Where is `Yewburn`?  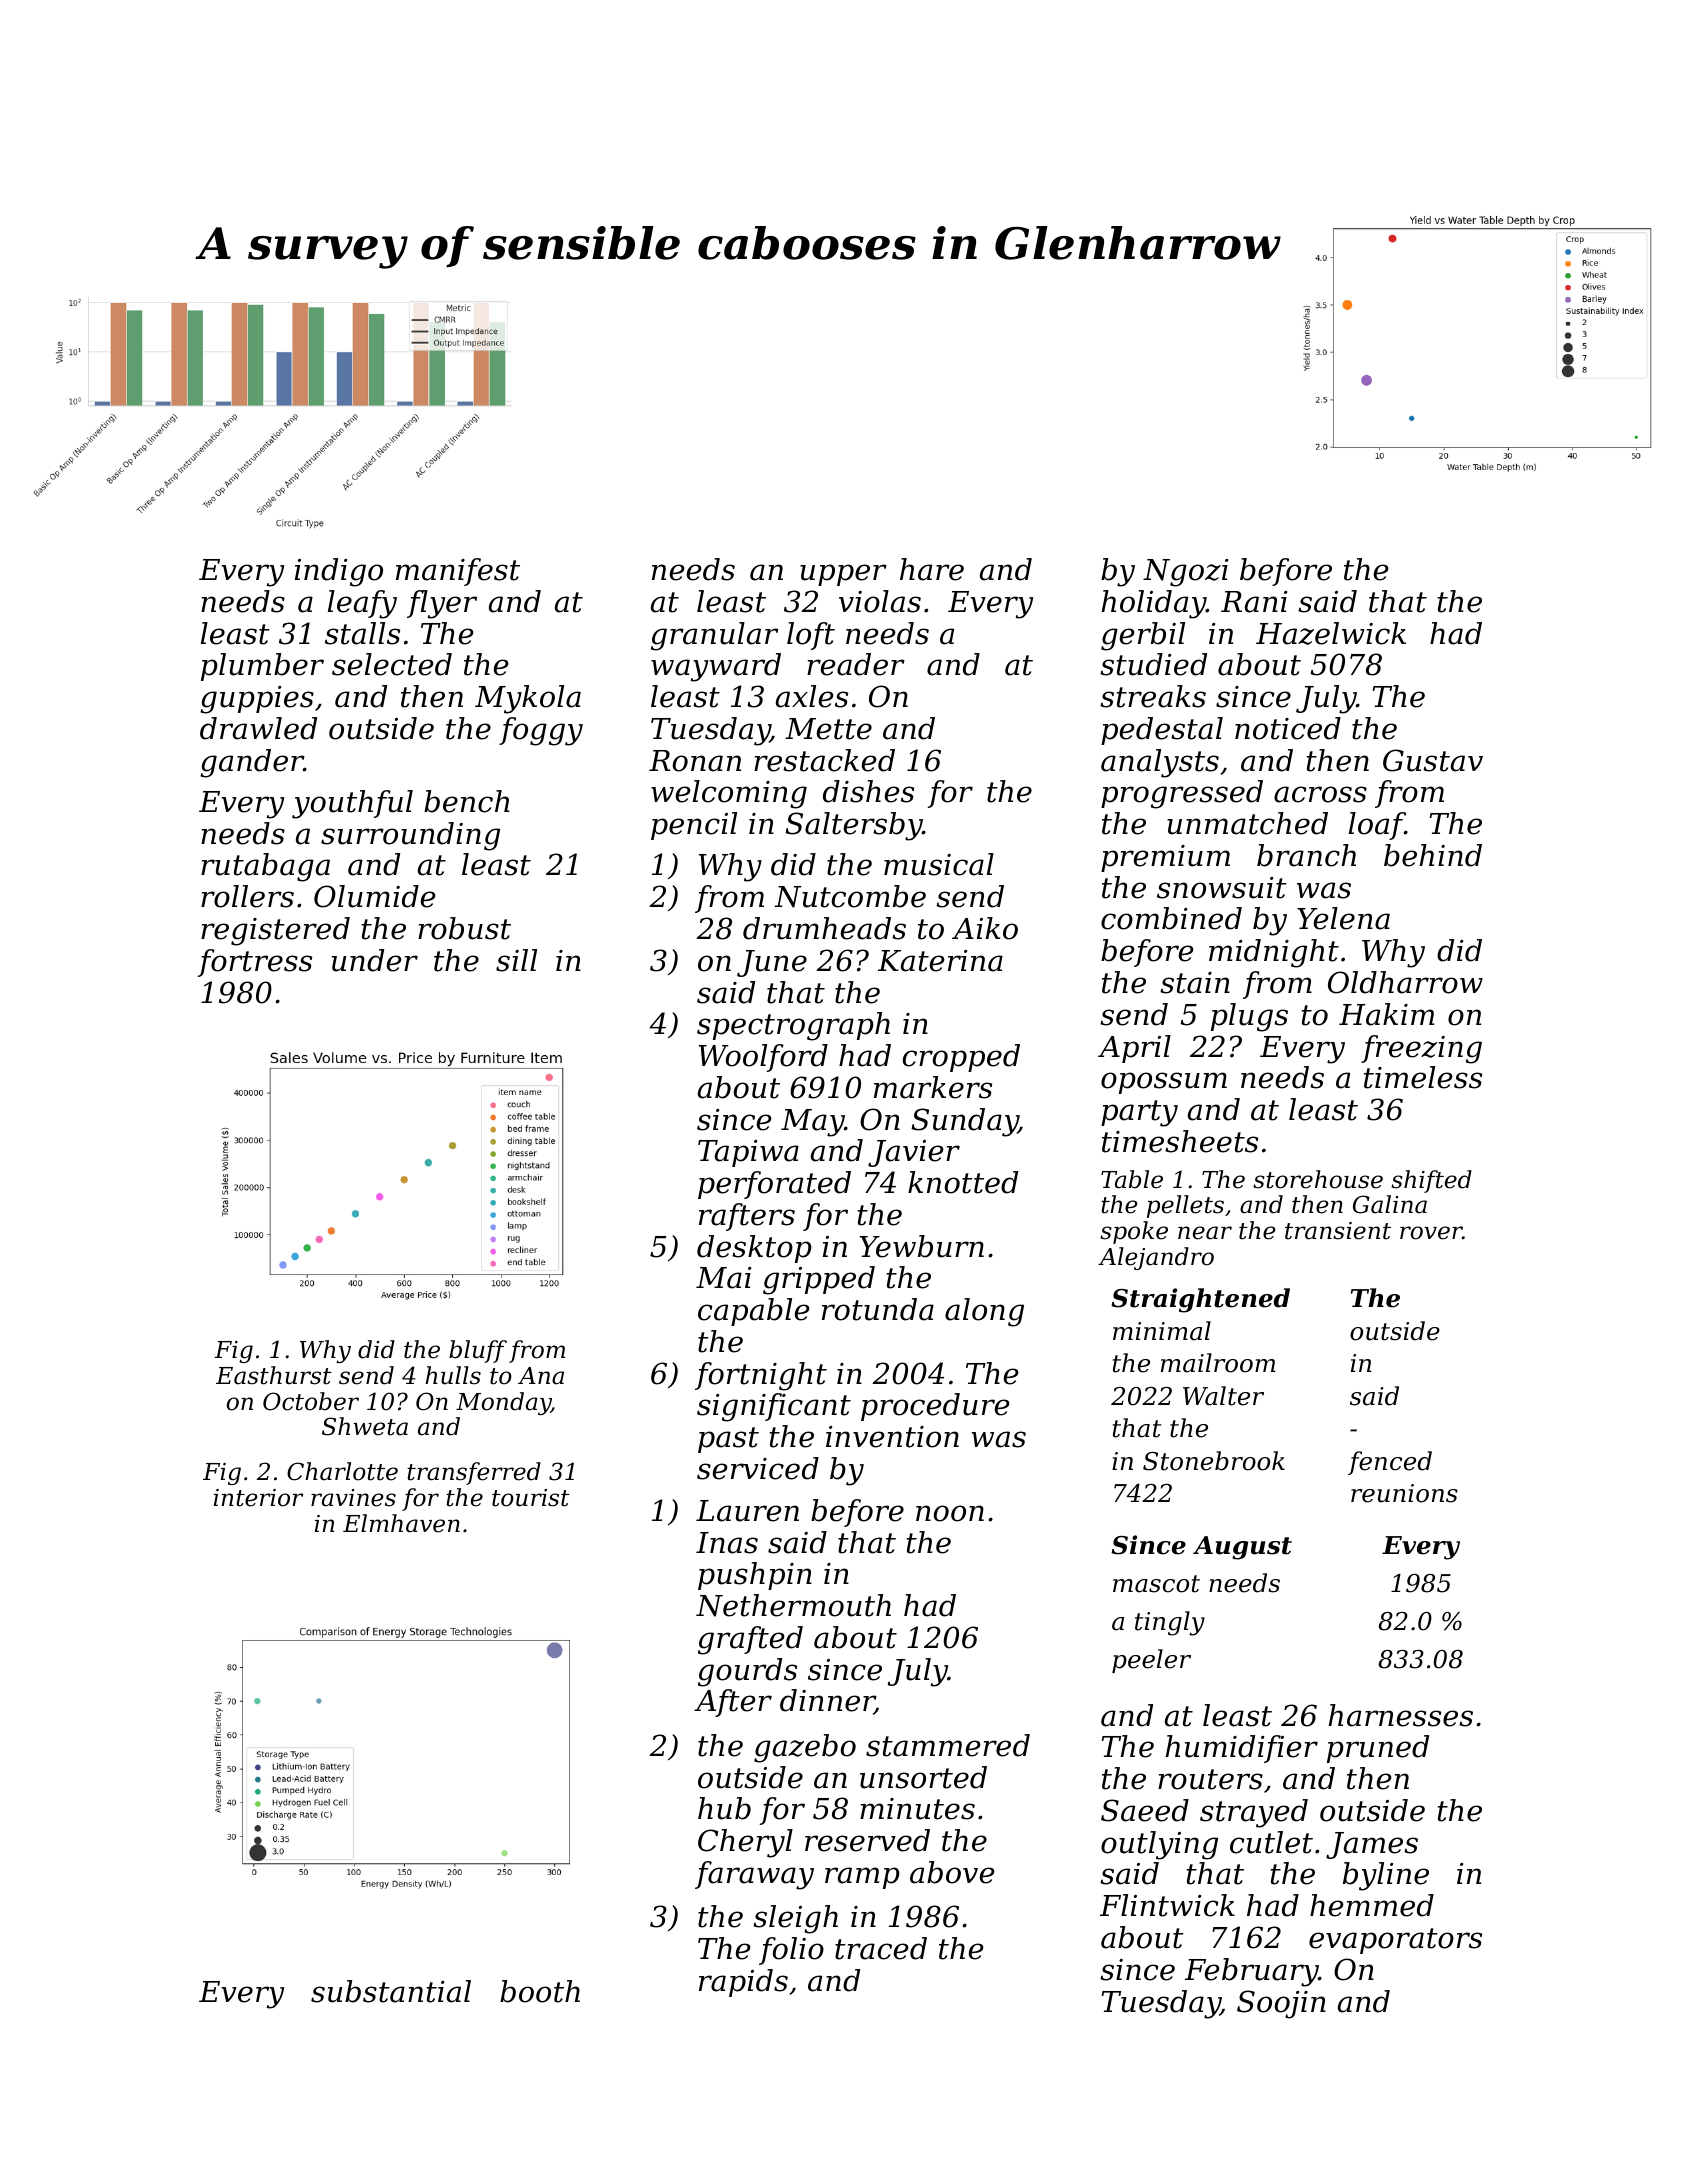 Yewburn is located at coordinates (922, 1246).
